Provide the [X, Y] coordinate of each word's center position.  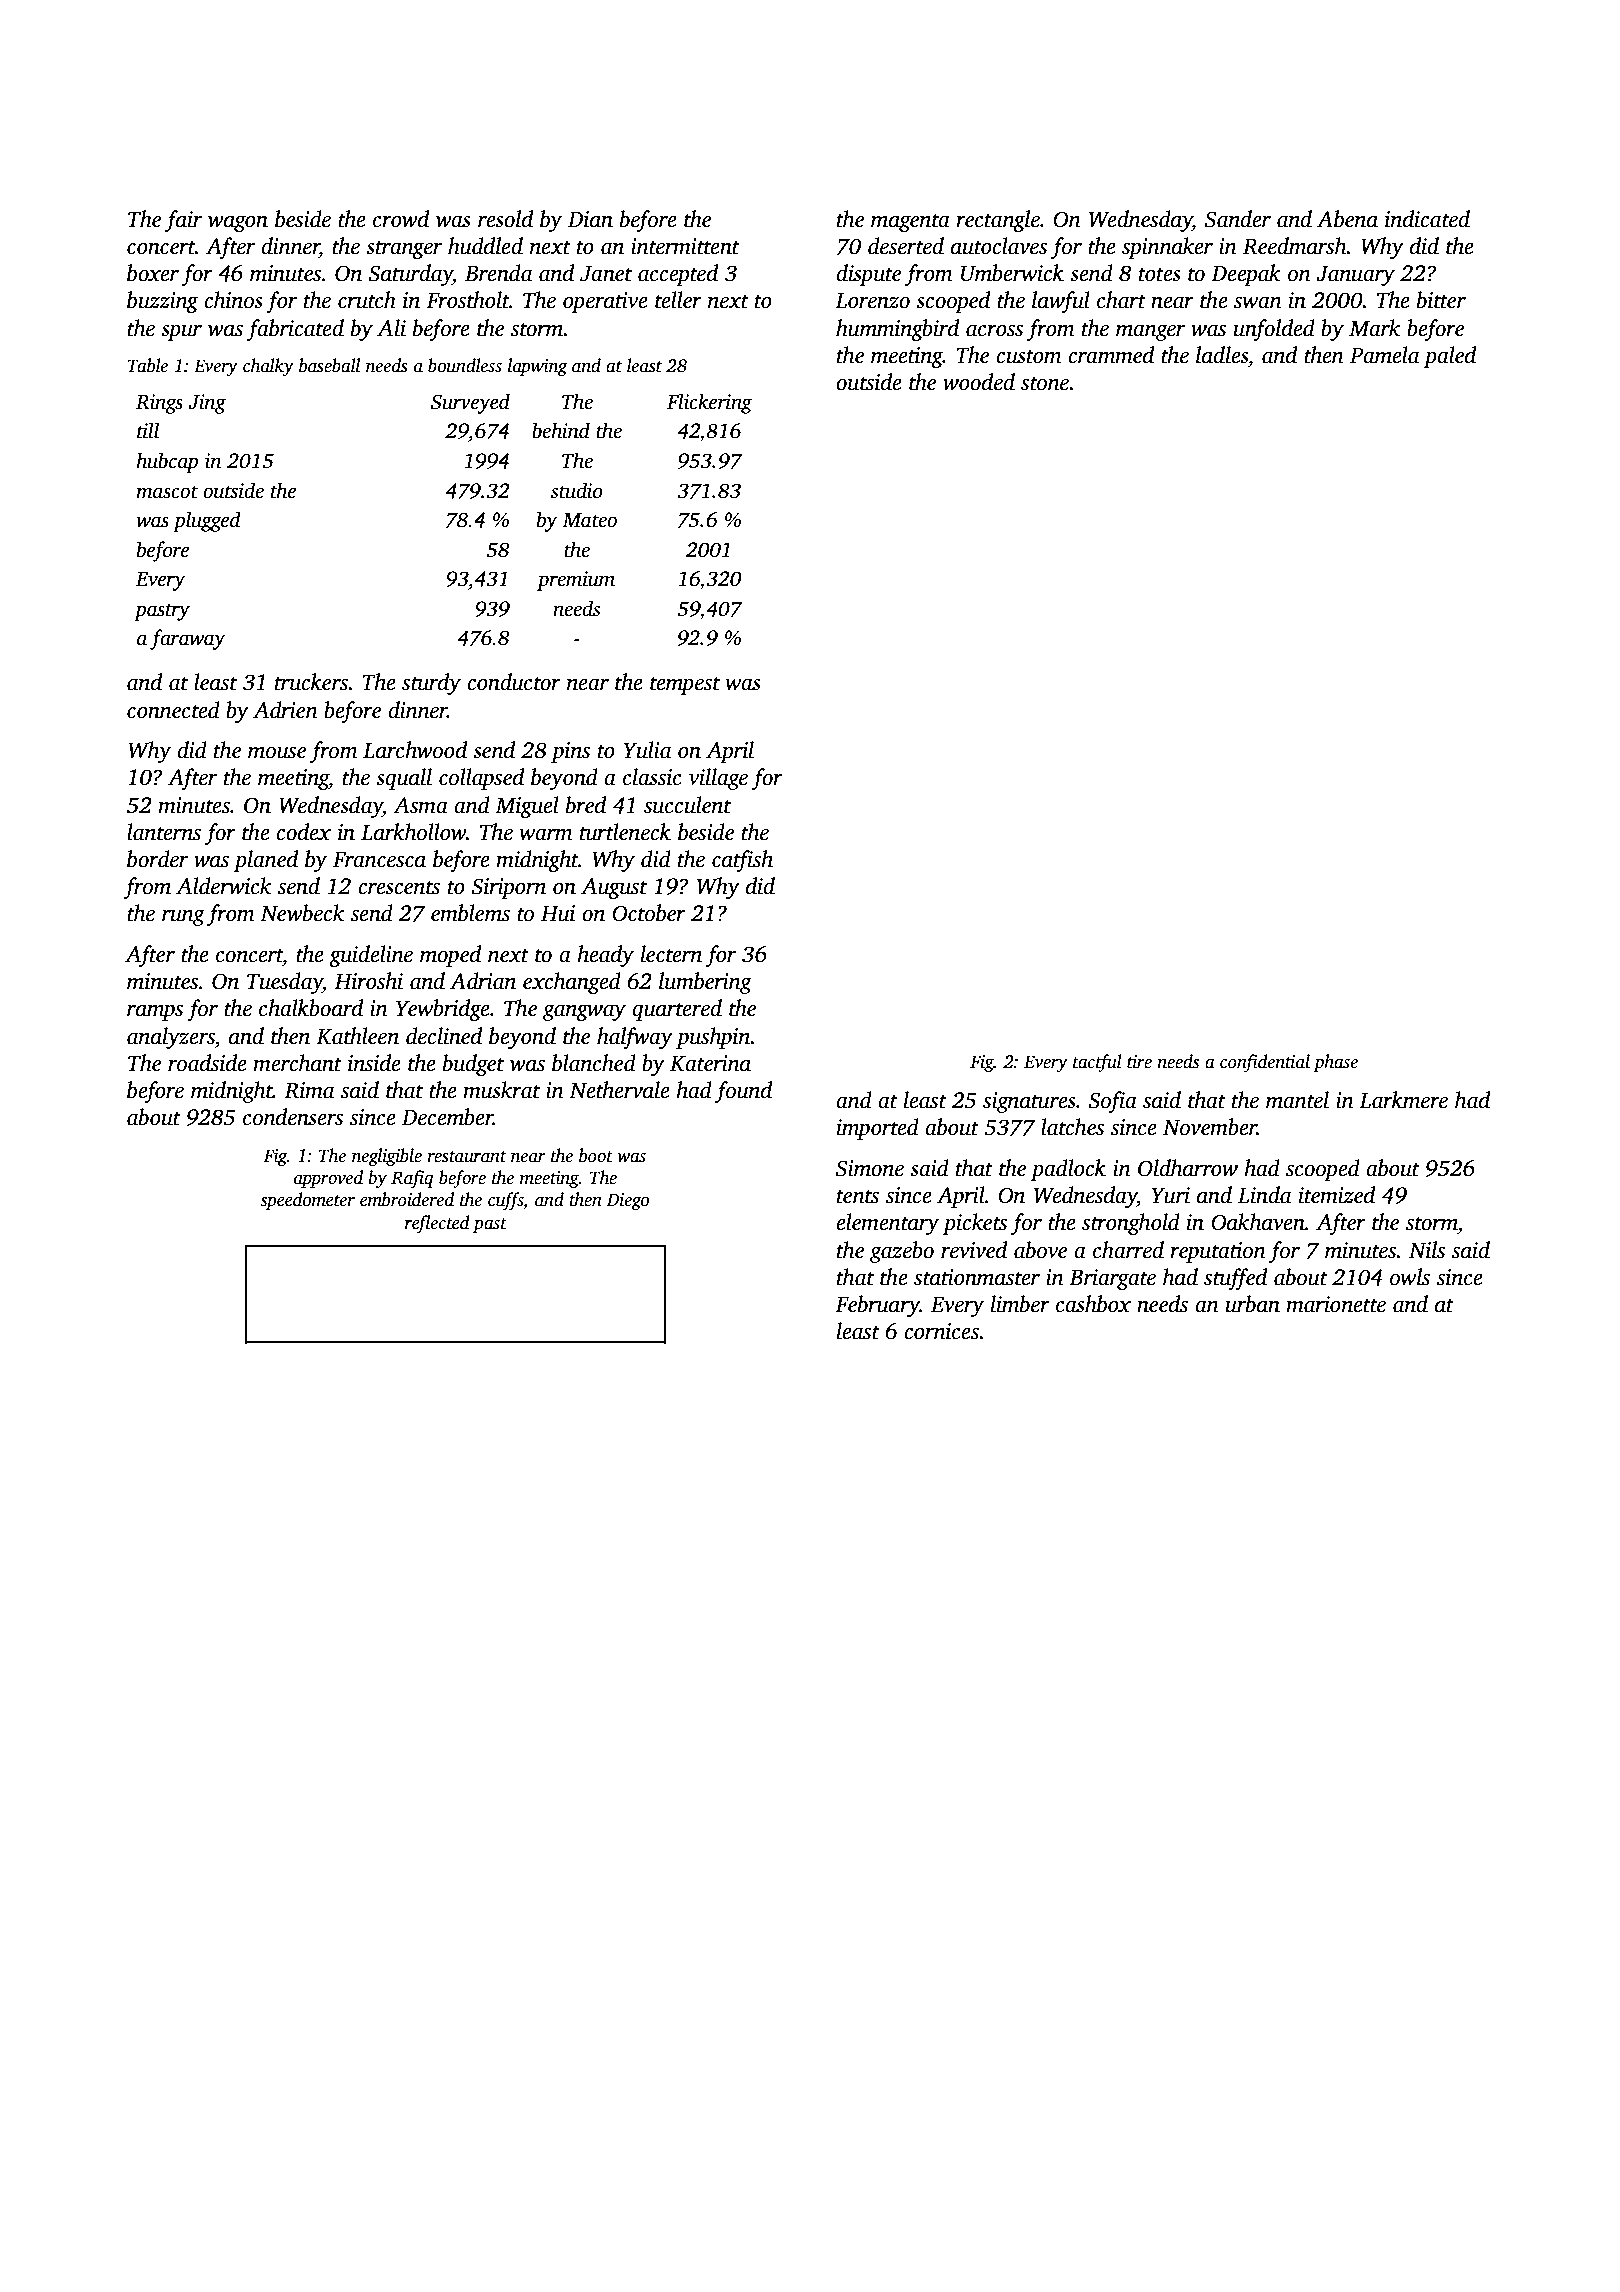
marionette [1336, 1304]
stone [1045, 384]
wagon [238, 224]
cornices [941, 1331]
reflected [437, 1224]
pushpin [713, 1038]
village [718, 779]
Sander [1238, 219]
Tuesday [285, 983]
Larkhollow [413, 832]
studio [577, 490]
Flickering [709, 403]
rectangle [998, 221]
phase [1335, 1063]
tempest [685, 686]
